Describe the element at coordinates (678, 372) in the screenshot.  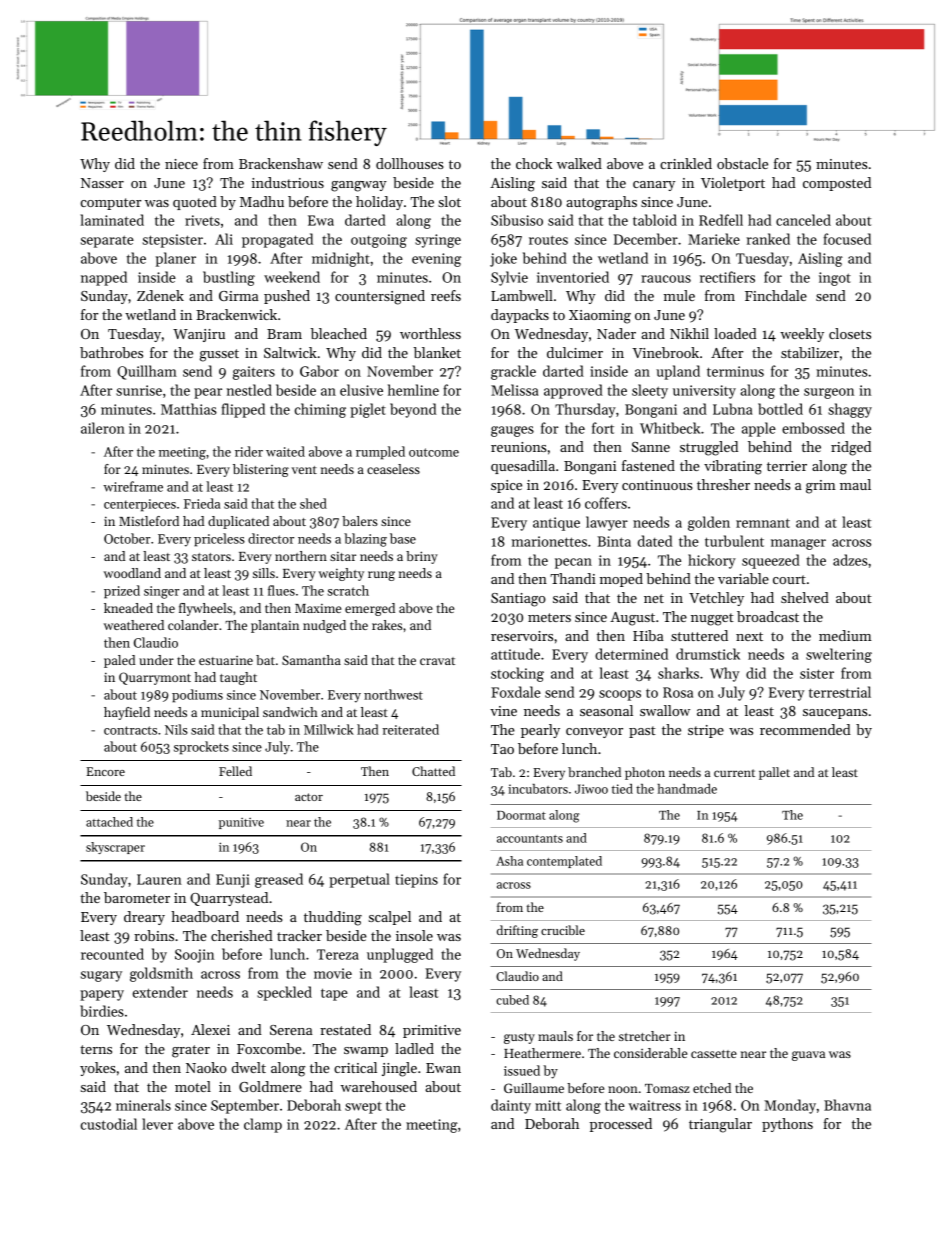
I see `upland` at that location.
